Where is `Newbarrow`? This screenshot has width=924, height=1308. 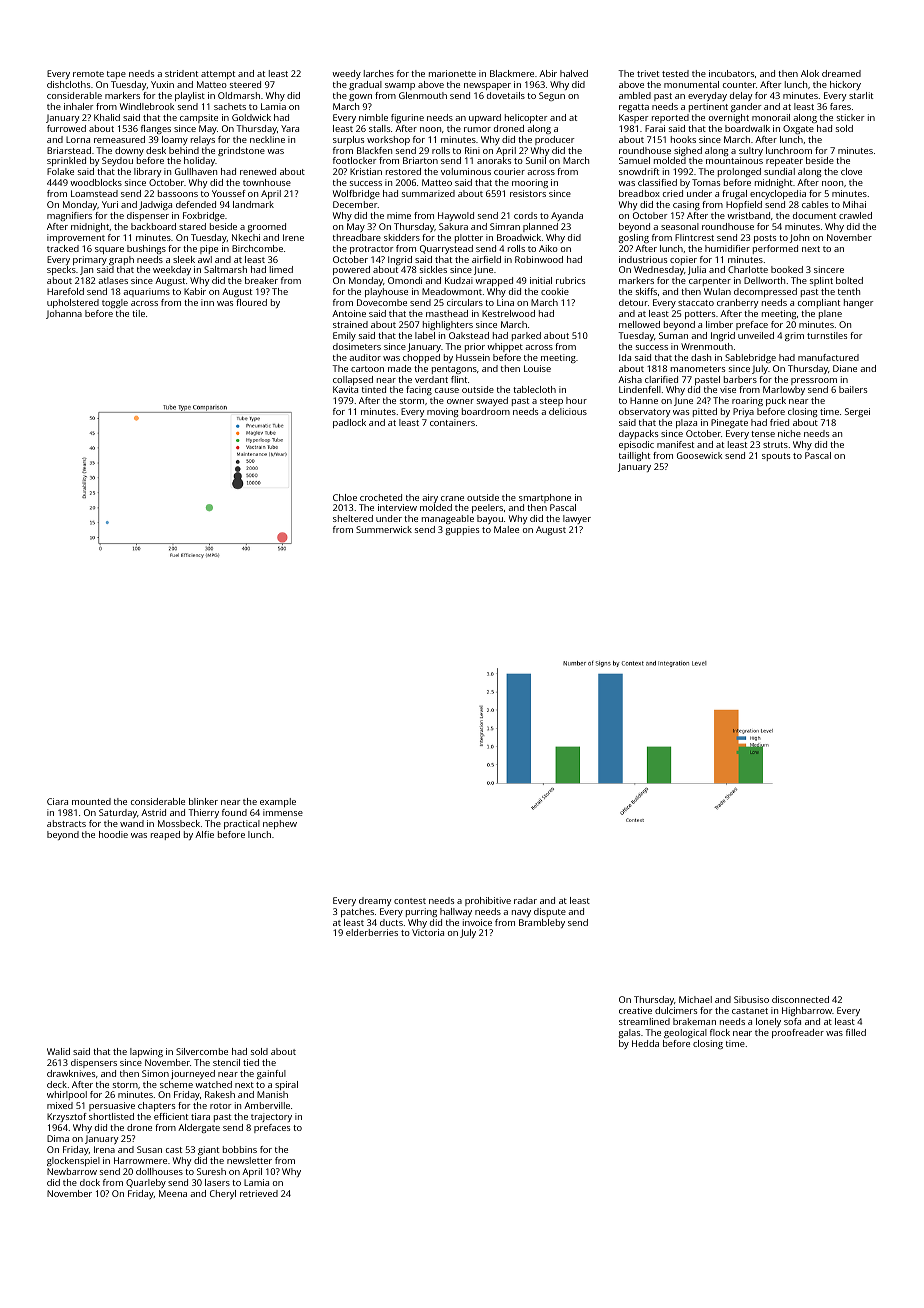
Newbarrow is located at coordinates (72, 1171).
